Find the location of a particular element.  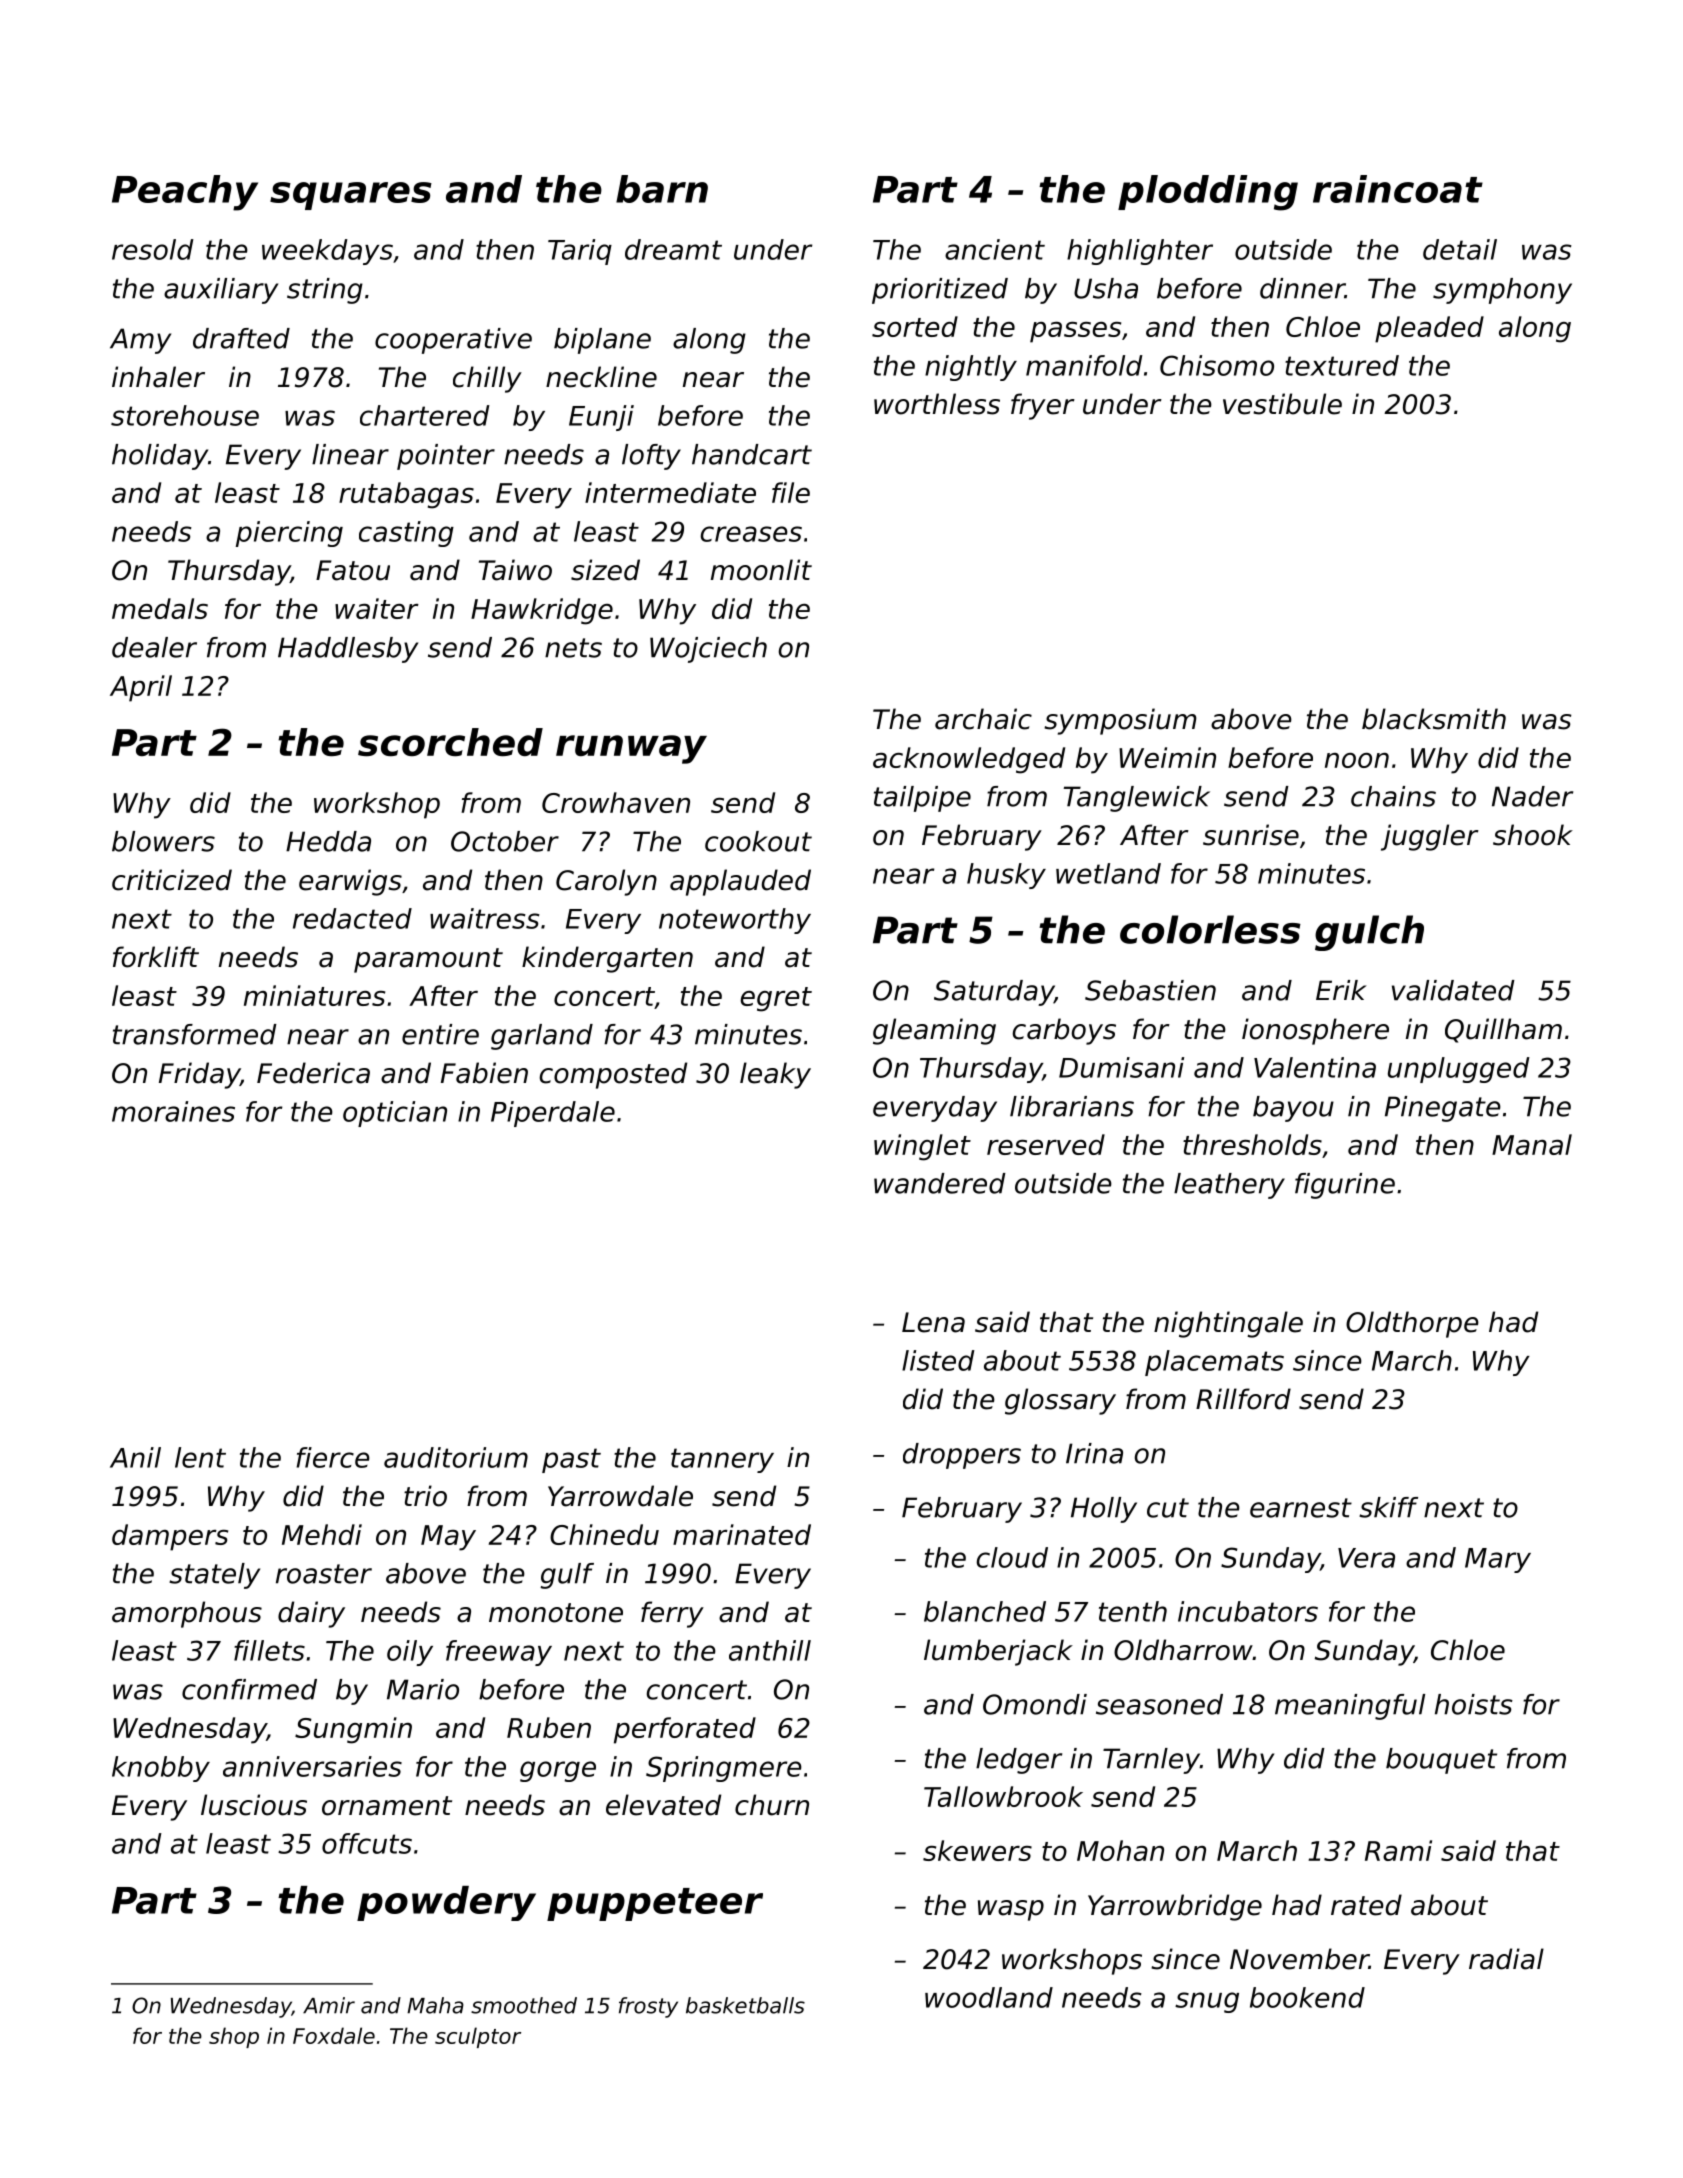

gleaming is located at coordinates (934, 1031).
